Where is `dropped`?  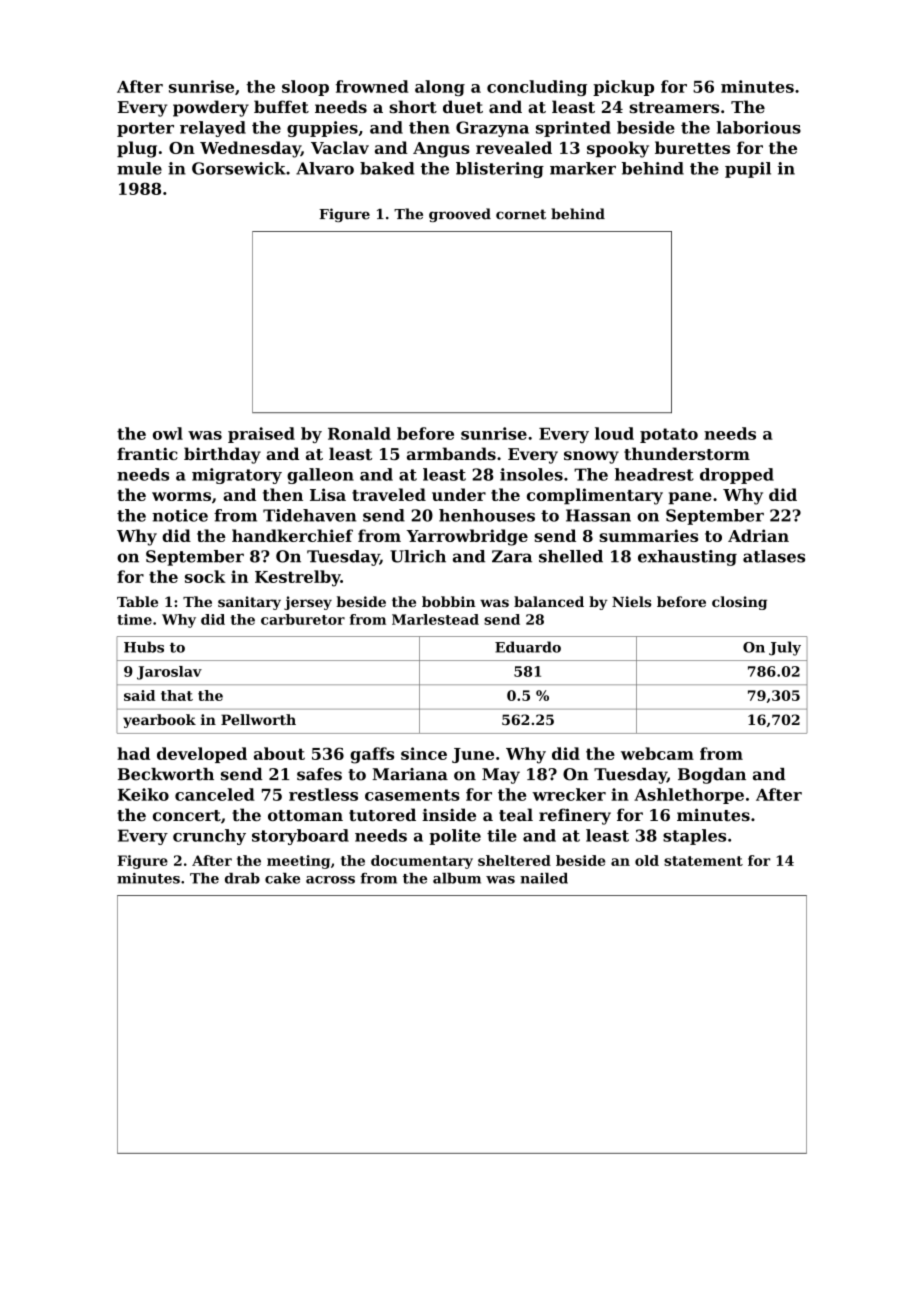 dropped is located at coordinates (737, 476).
